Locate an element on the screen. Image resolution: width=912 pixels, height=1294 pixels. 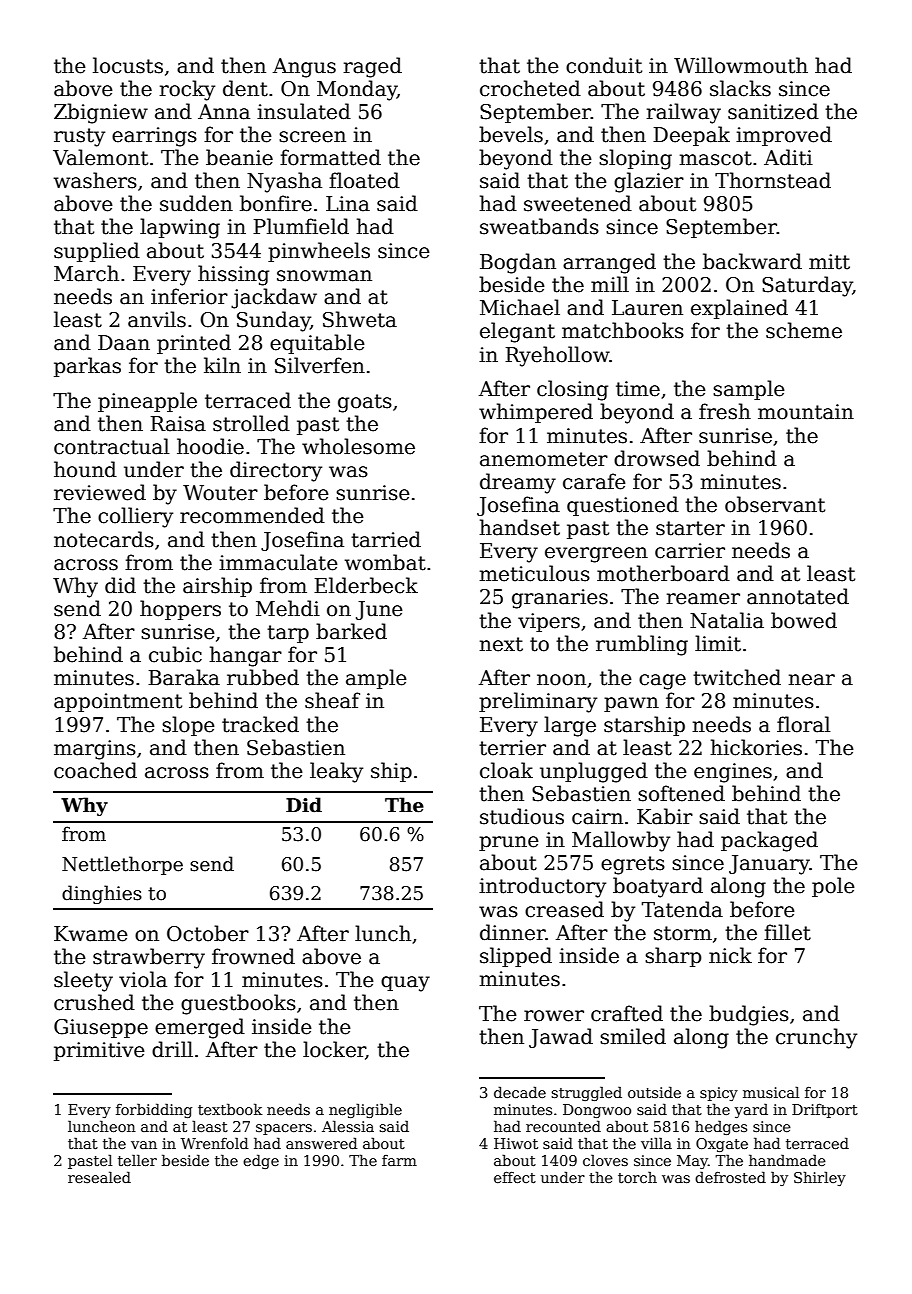
margins is located at coordinates (95, 750).
